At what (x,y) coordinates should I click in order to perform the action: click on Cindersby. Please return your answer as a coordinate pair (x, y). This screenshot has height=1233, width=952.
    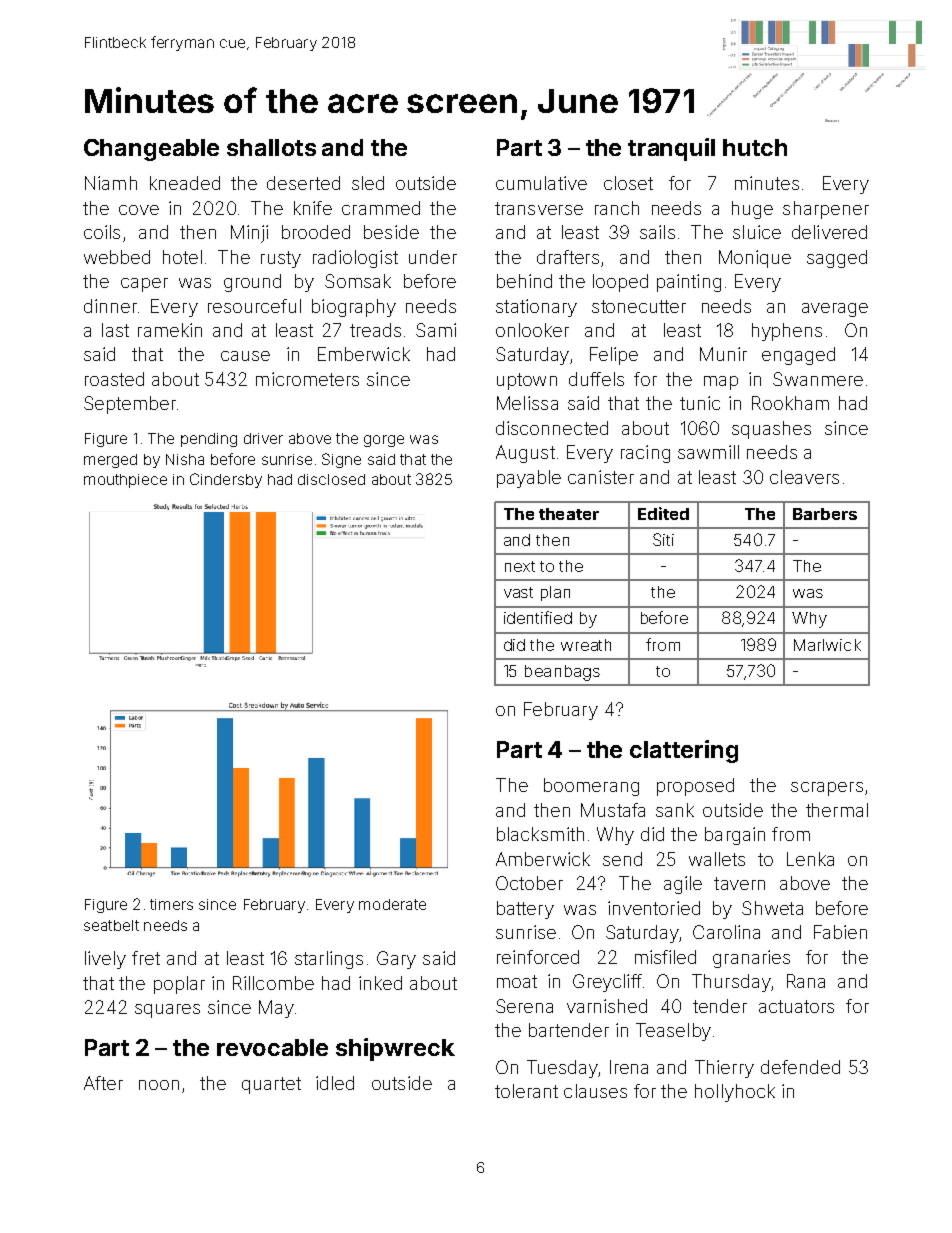
    Looking at the image, I should click on (226, 480).
